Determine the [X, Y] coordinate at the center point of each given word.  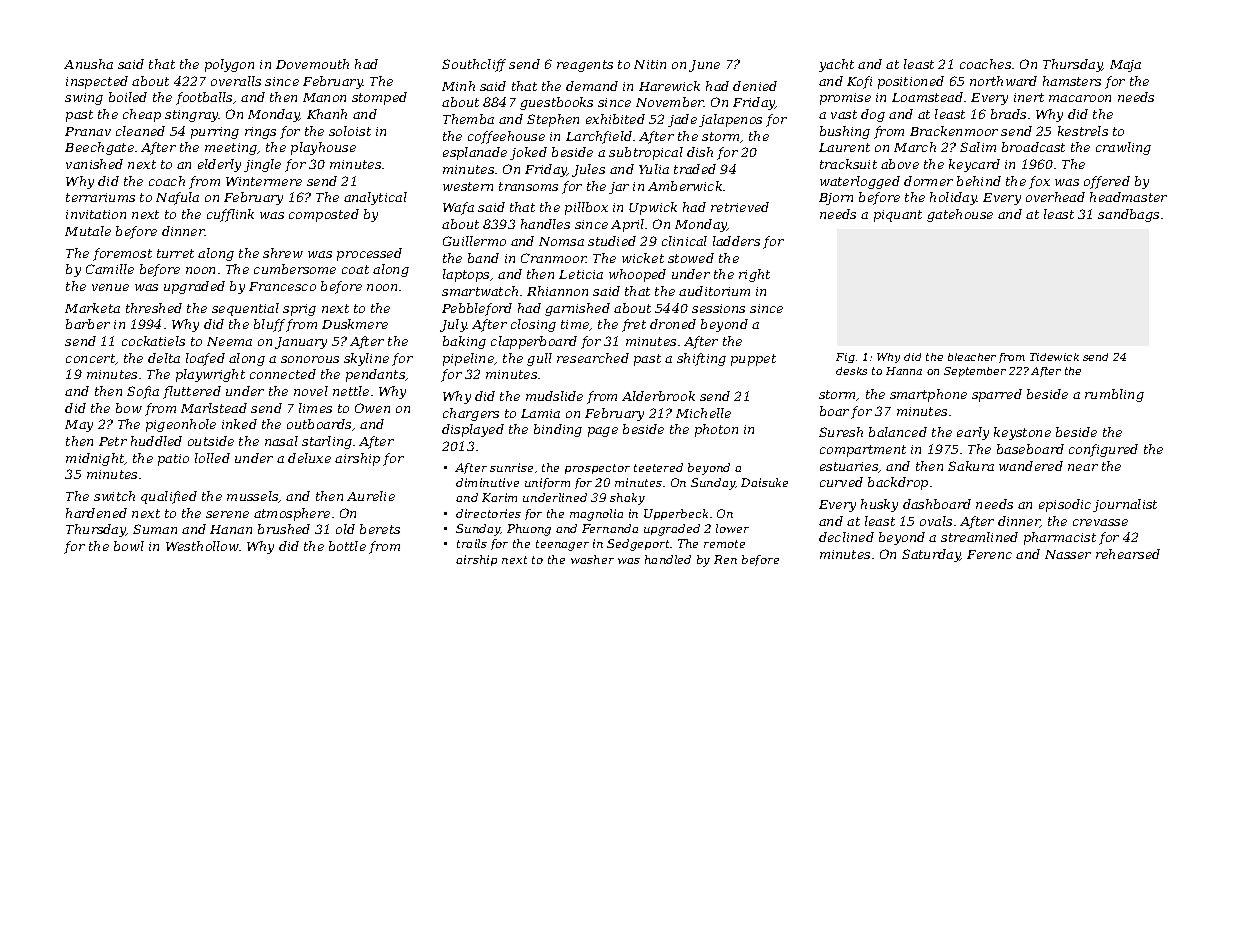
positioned [911, 82]
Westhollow [202, 546]
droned [673, 324]
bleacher [972, 357]
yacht [836, 65]
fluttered [192, 392]
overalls [236, 81]
